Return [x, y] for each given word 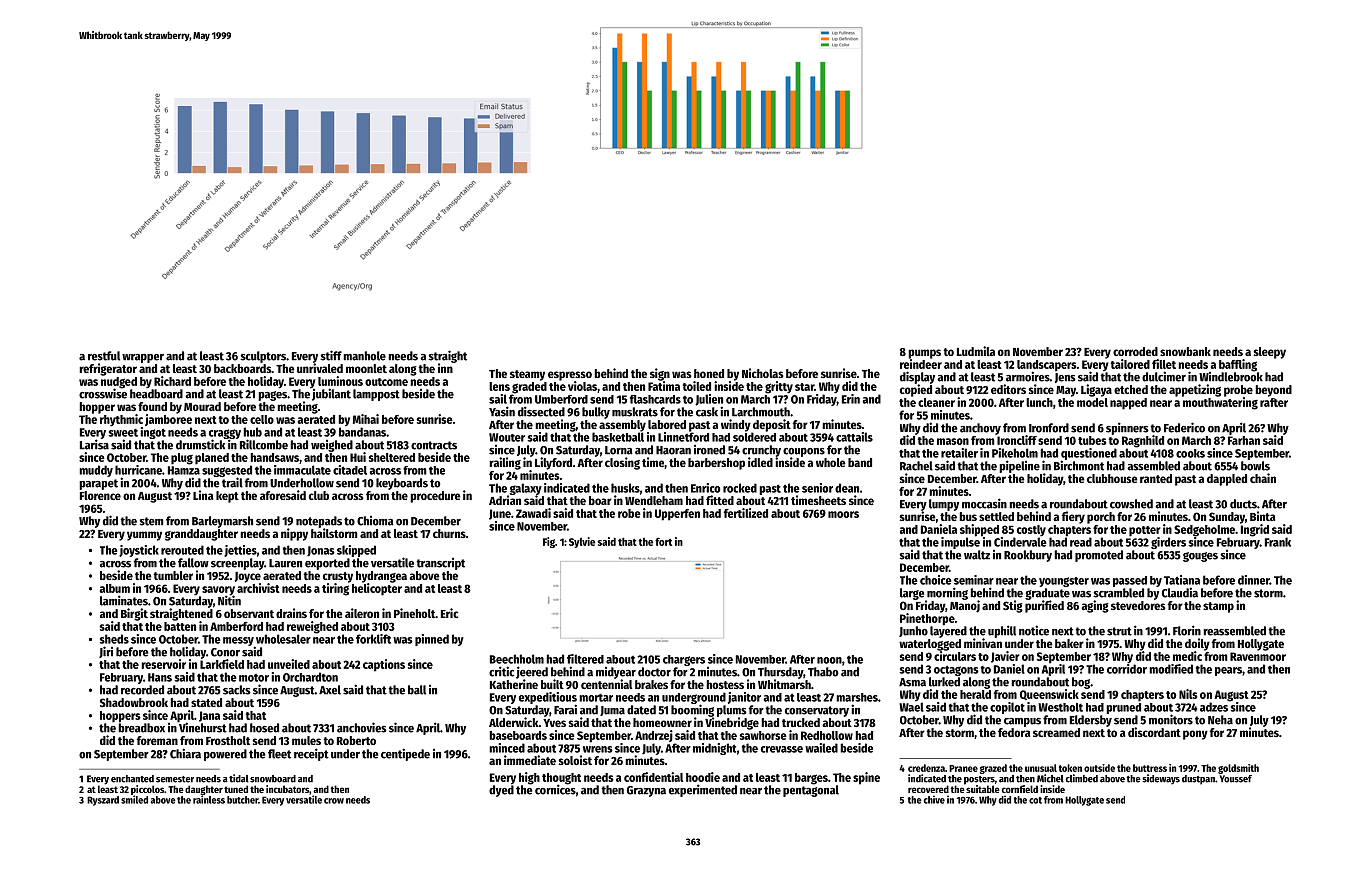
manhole [364, 356]
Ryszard [103, 801]
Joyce [248, 577]
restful [104, 356]
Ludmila [976, 351]
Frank [1278, 542]
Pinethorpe [927, 619]
